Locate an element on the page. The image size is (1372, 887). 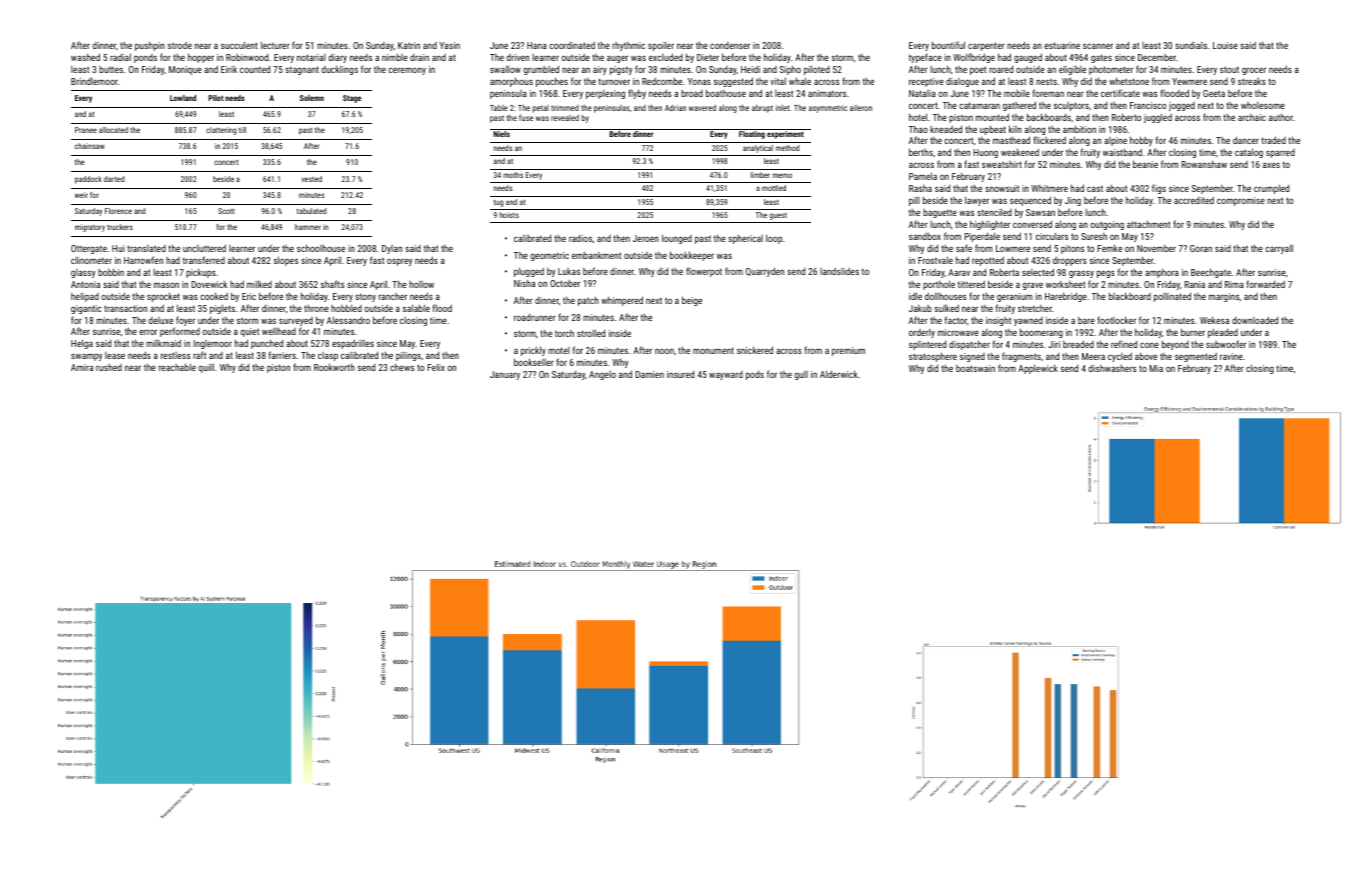
archaic is located at coordinates (1252, 117).
